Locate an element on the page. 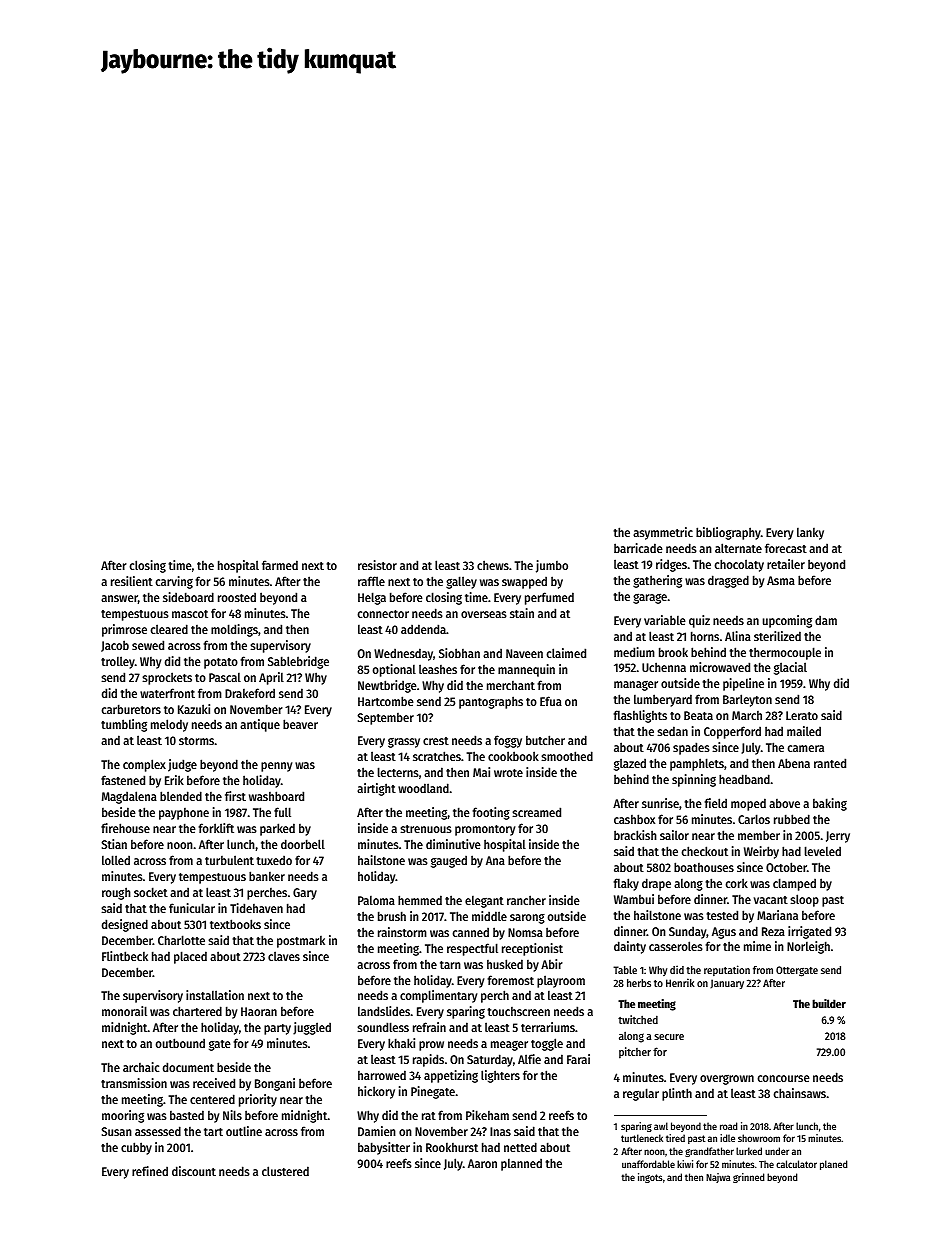 The width and height of the page is (952, 1233). Paloma is located at coordinates (376, 900).
